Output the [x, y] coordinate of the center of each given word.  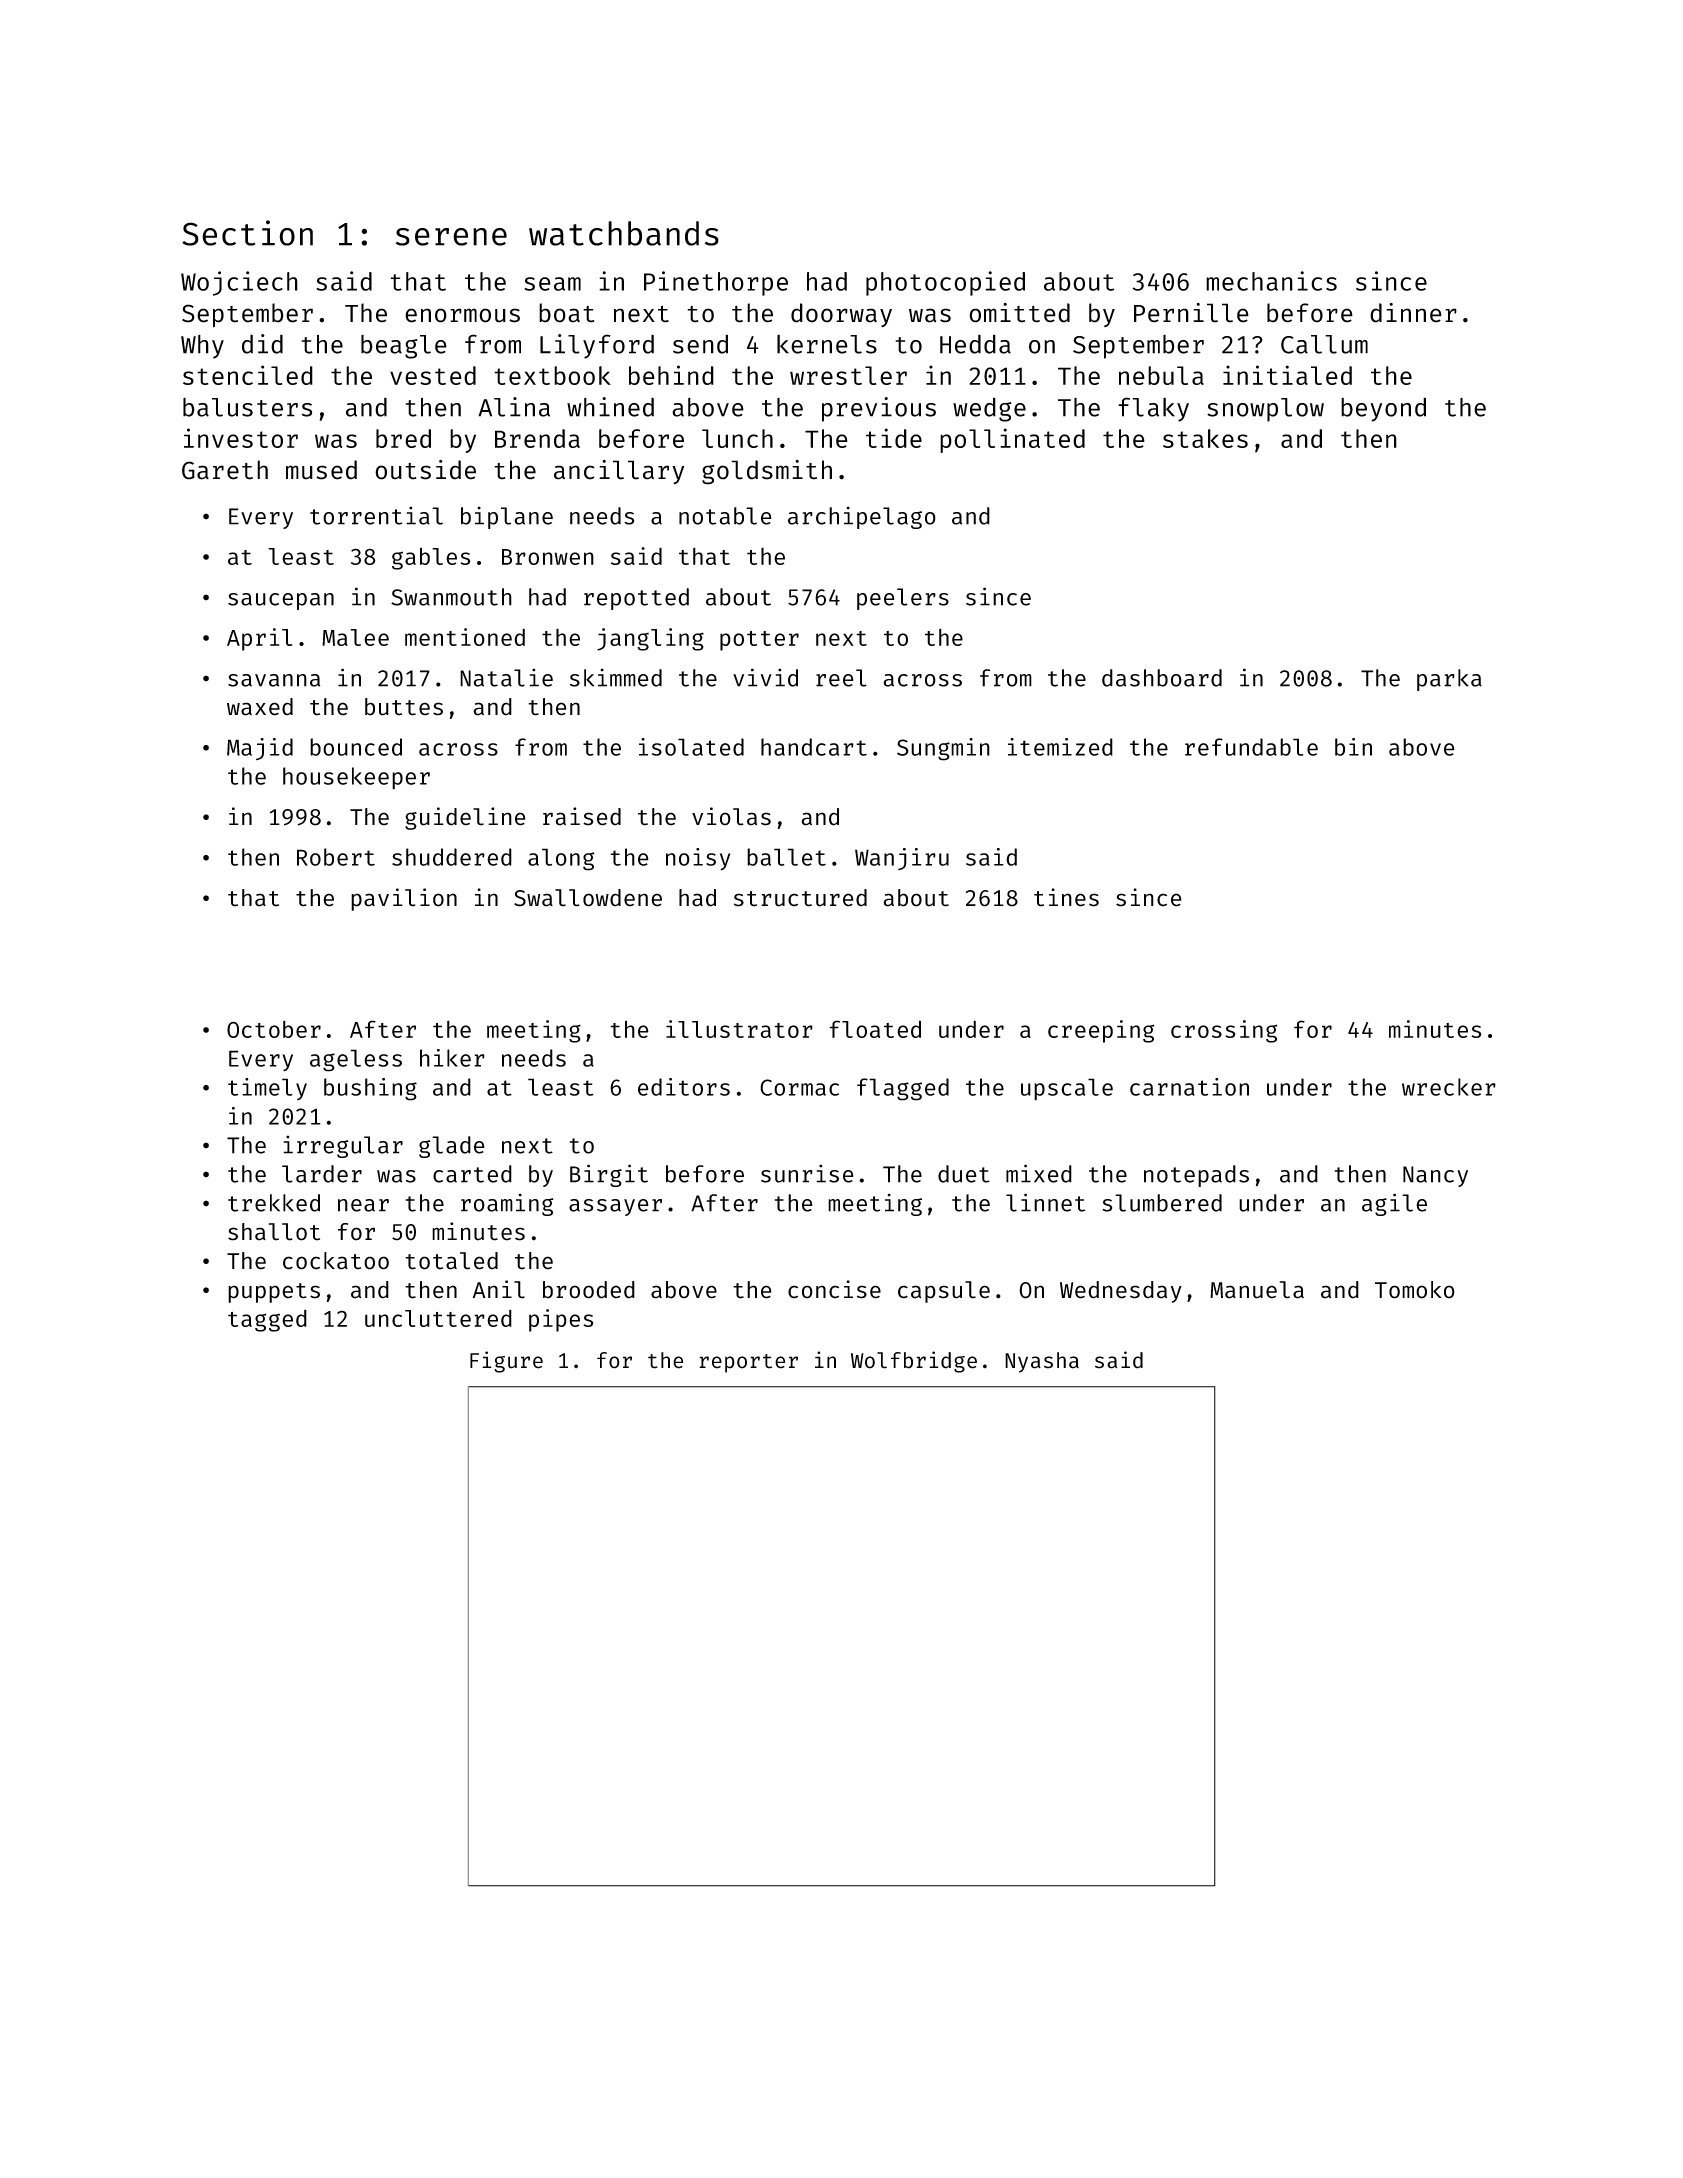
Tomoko [1415, 1290]
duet [964, 1174]
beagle [404, 347]
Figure [506, 1362]
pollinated [1012, 440]
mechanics [1271, 281]
